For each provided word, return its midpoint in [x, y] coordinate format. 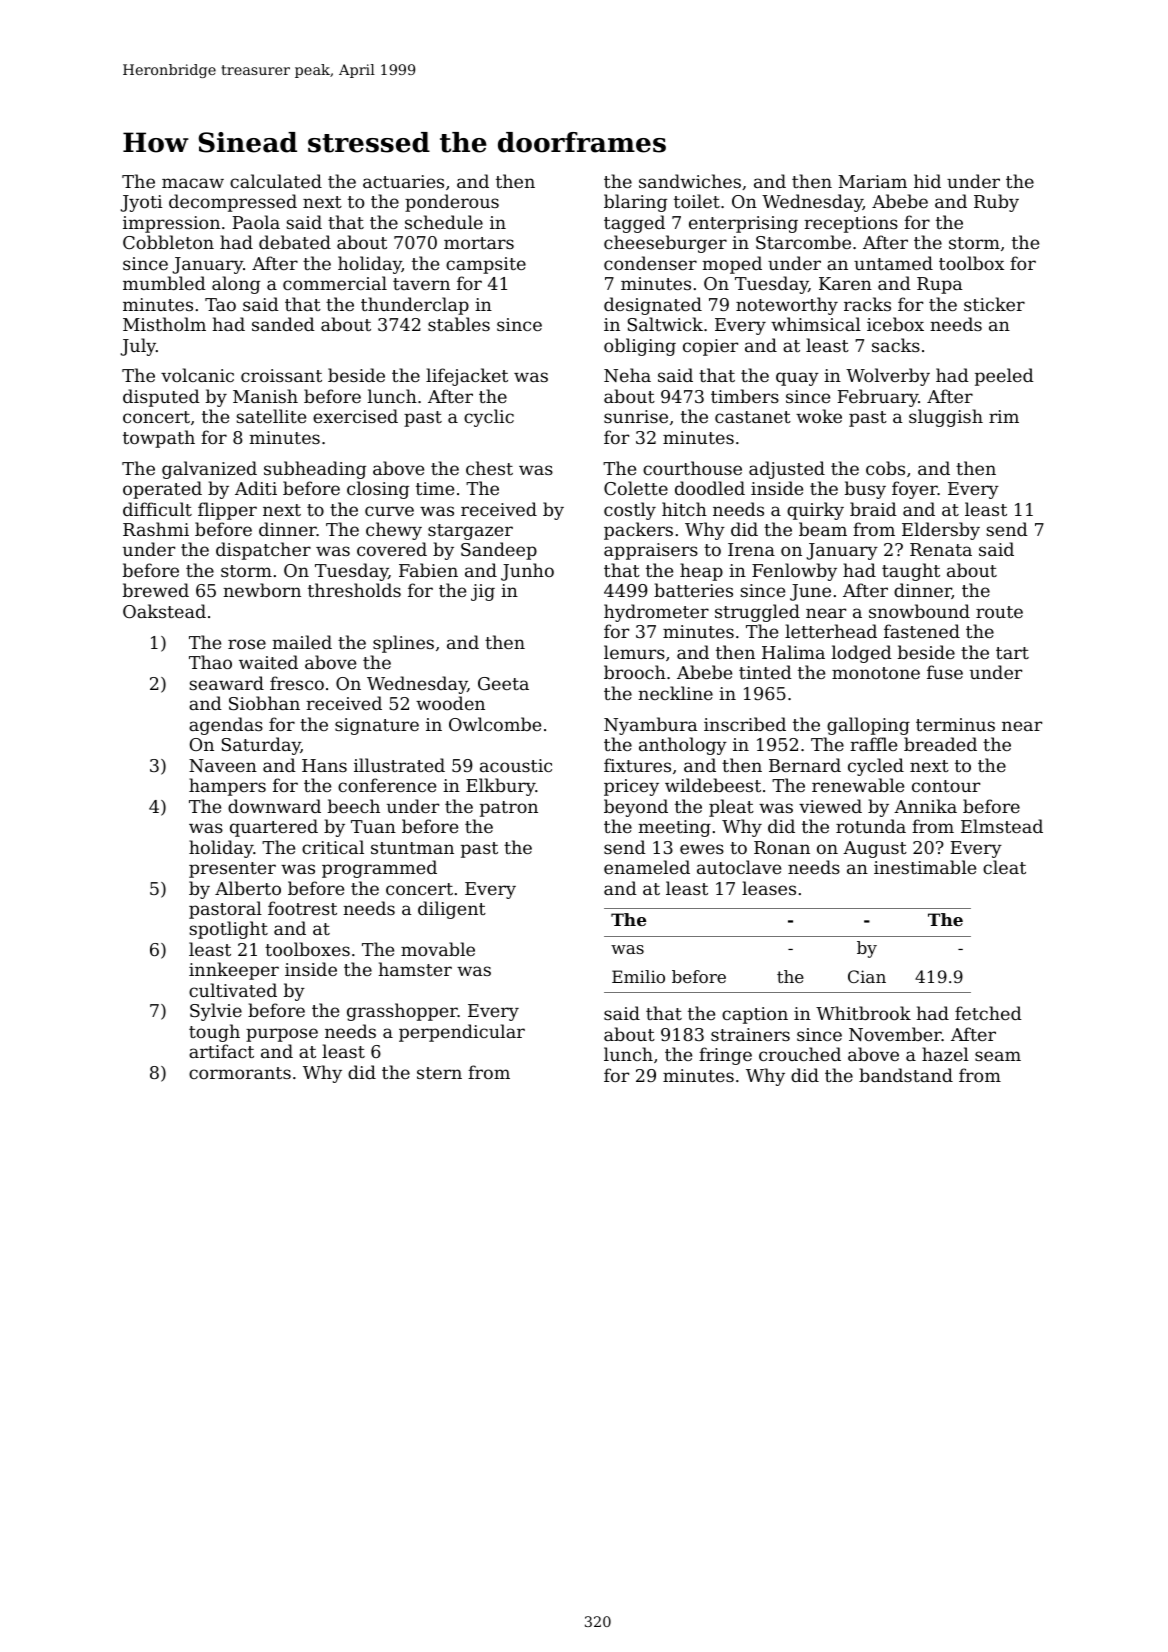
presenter [232, 870]
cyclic [489, 418]
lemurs [634, 652]
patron [509, 809]
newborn [262, 590]
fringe [725, 1056]
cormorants [240, 1073]
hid [927, 181]
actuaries [403, 181]
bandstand [906, 1075]
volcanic [197, 375]
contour [946, 786]
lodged [862, 654]
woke [819, 416]
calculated [276, 181]
